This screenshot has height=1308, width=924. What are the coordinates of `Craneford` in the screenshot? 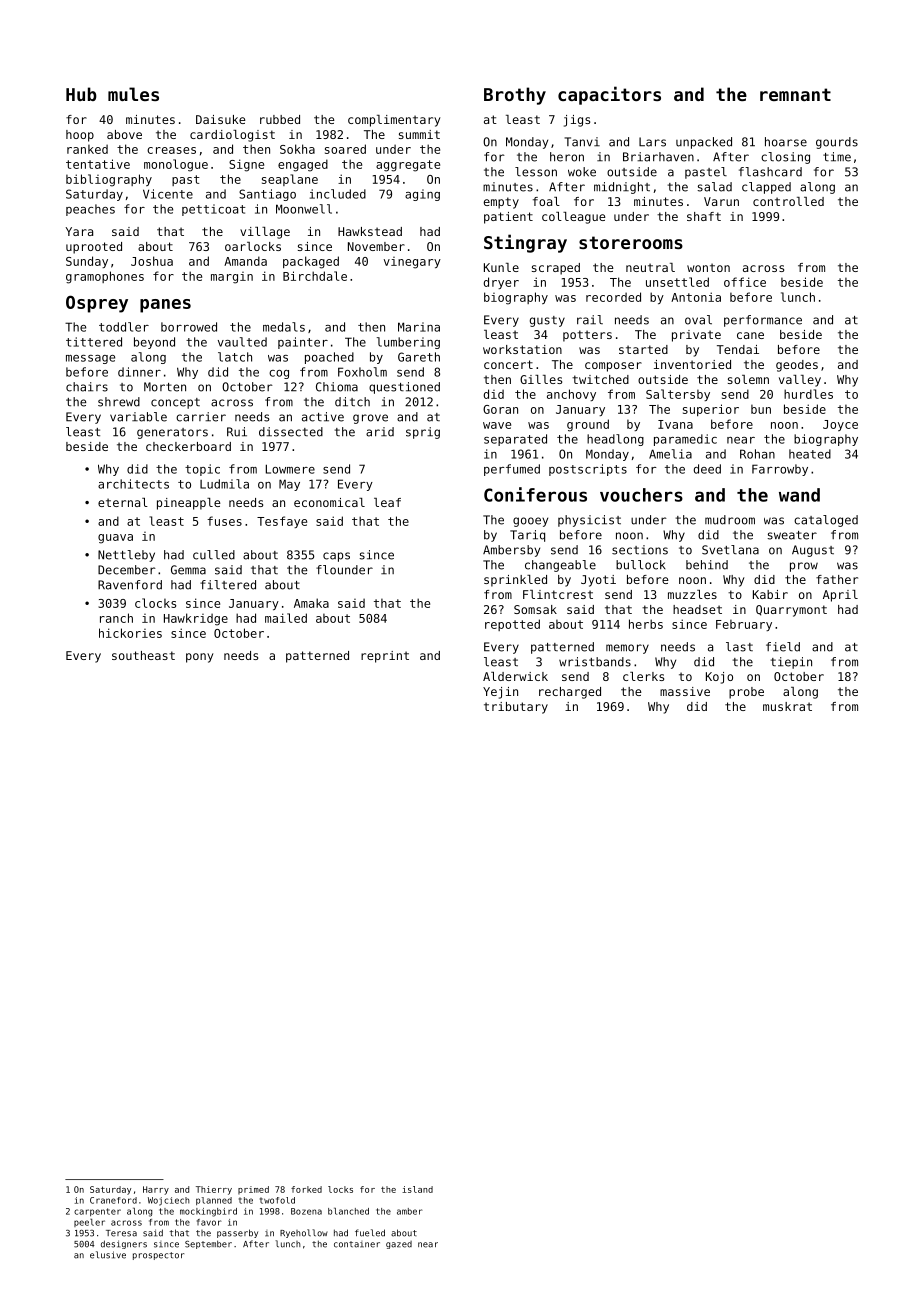 It's located at (113, 1200).
